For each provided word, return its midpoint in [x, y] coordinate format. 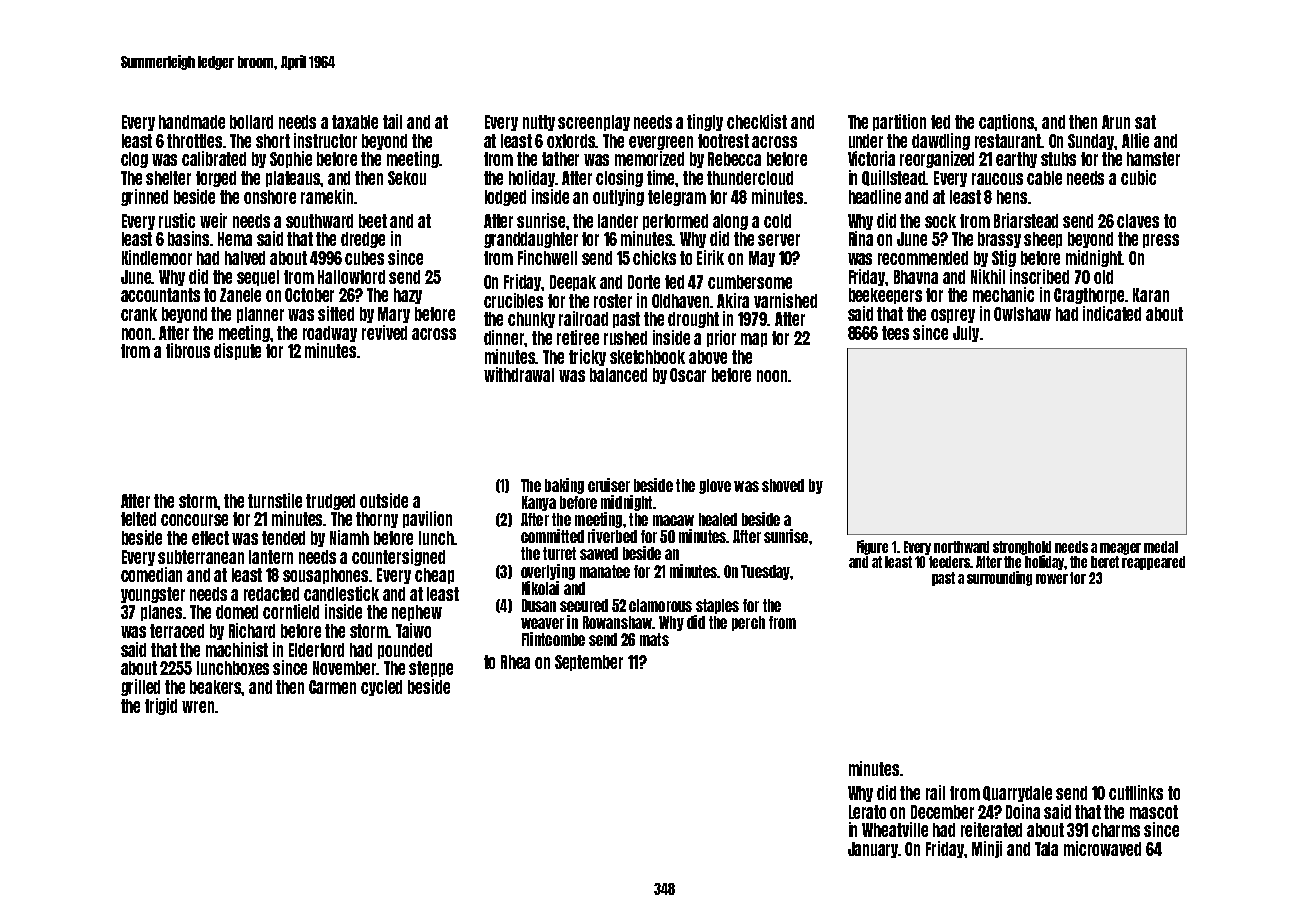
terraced [177, 631]
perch [748, 623]
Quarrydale [1017, 794]
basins [189, 238]
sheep [1043, 240]
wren [198, 707]
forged [216, 179]
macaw [673, 520]
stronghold [1022, 548]
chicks [654, 257]
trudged [330, 502]
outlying [618, 197]
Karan [1151, 295]
